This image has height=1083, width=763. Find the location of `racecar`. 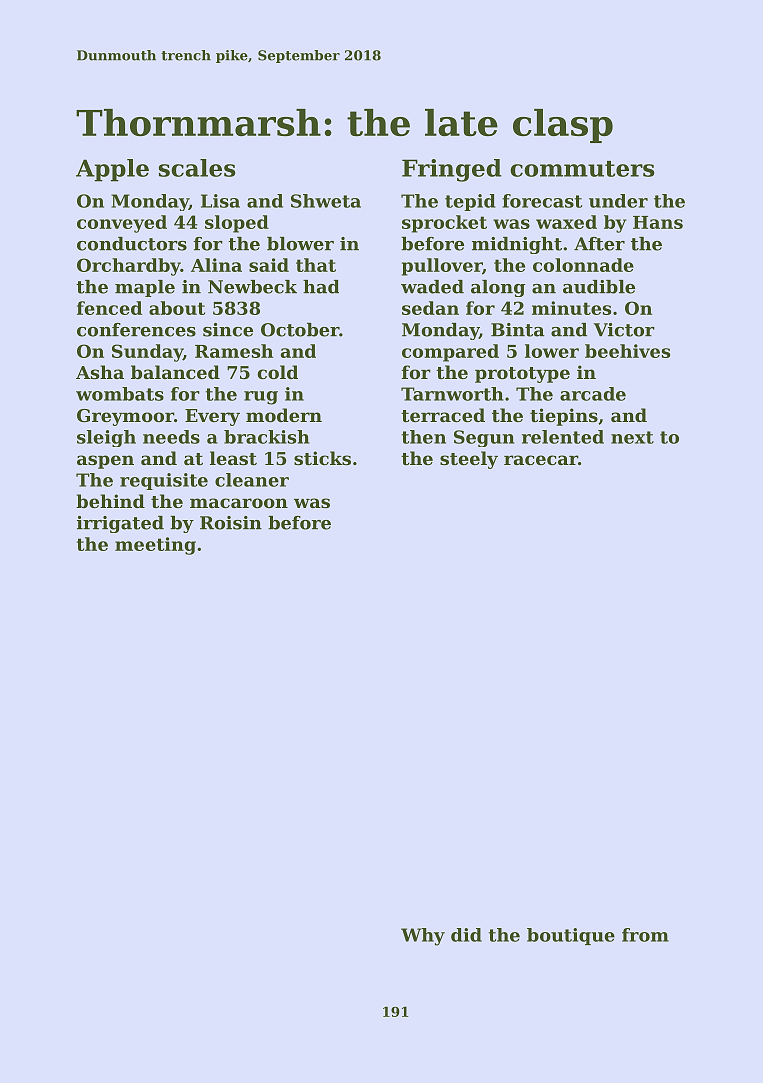

racecar is located at coordinates (541, 460).
